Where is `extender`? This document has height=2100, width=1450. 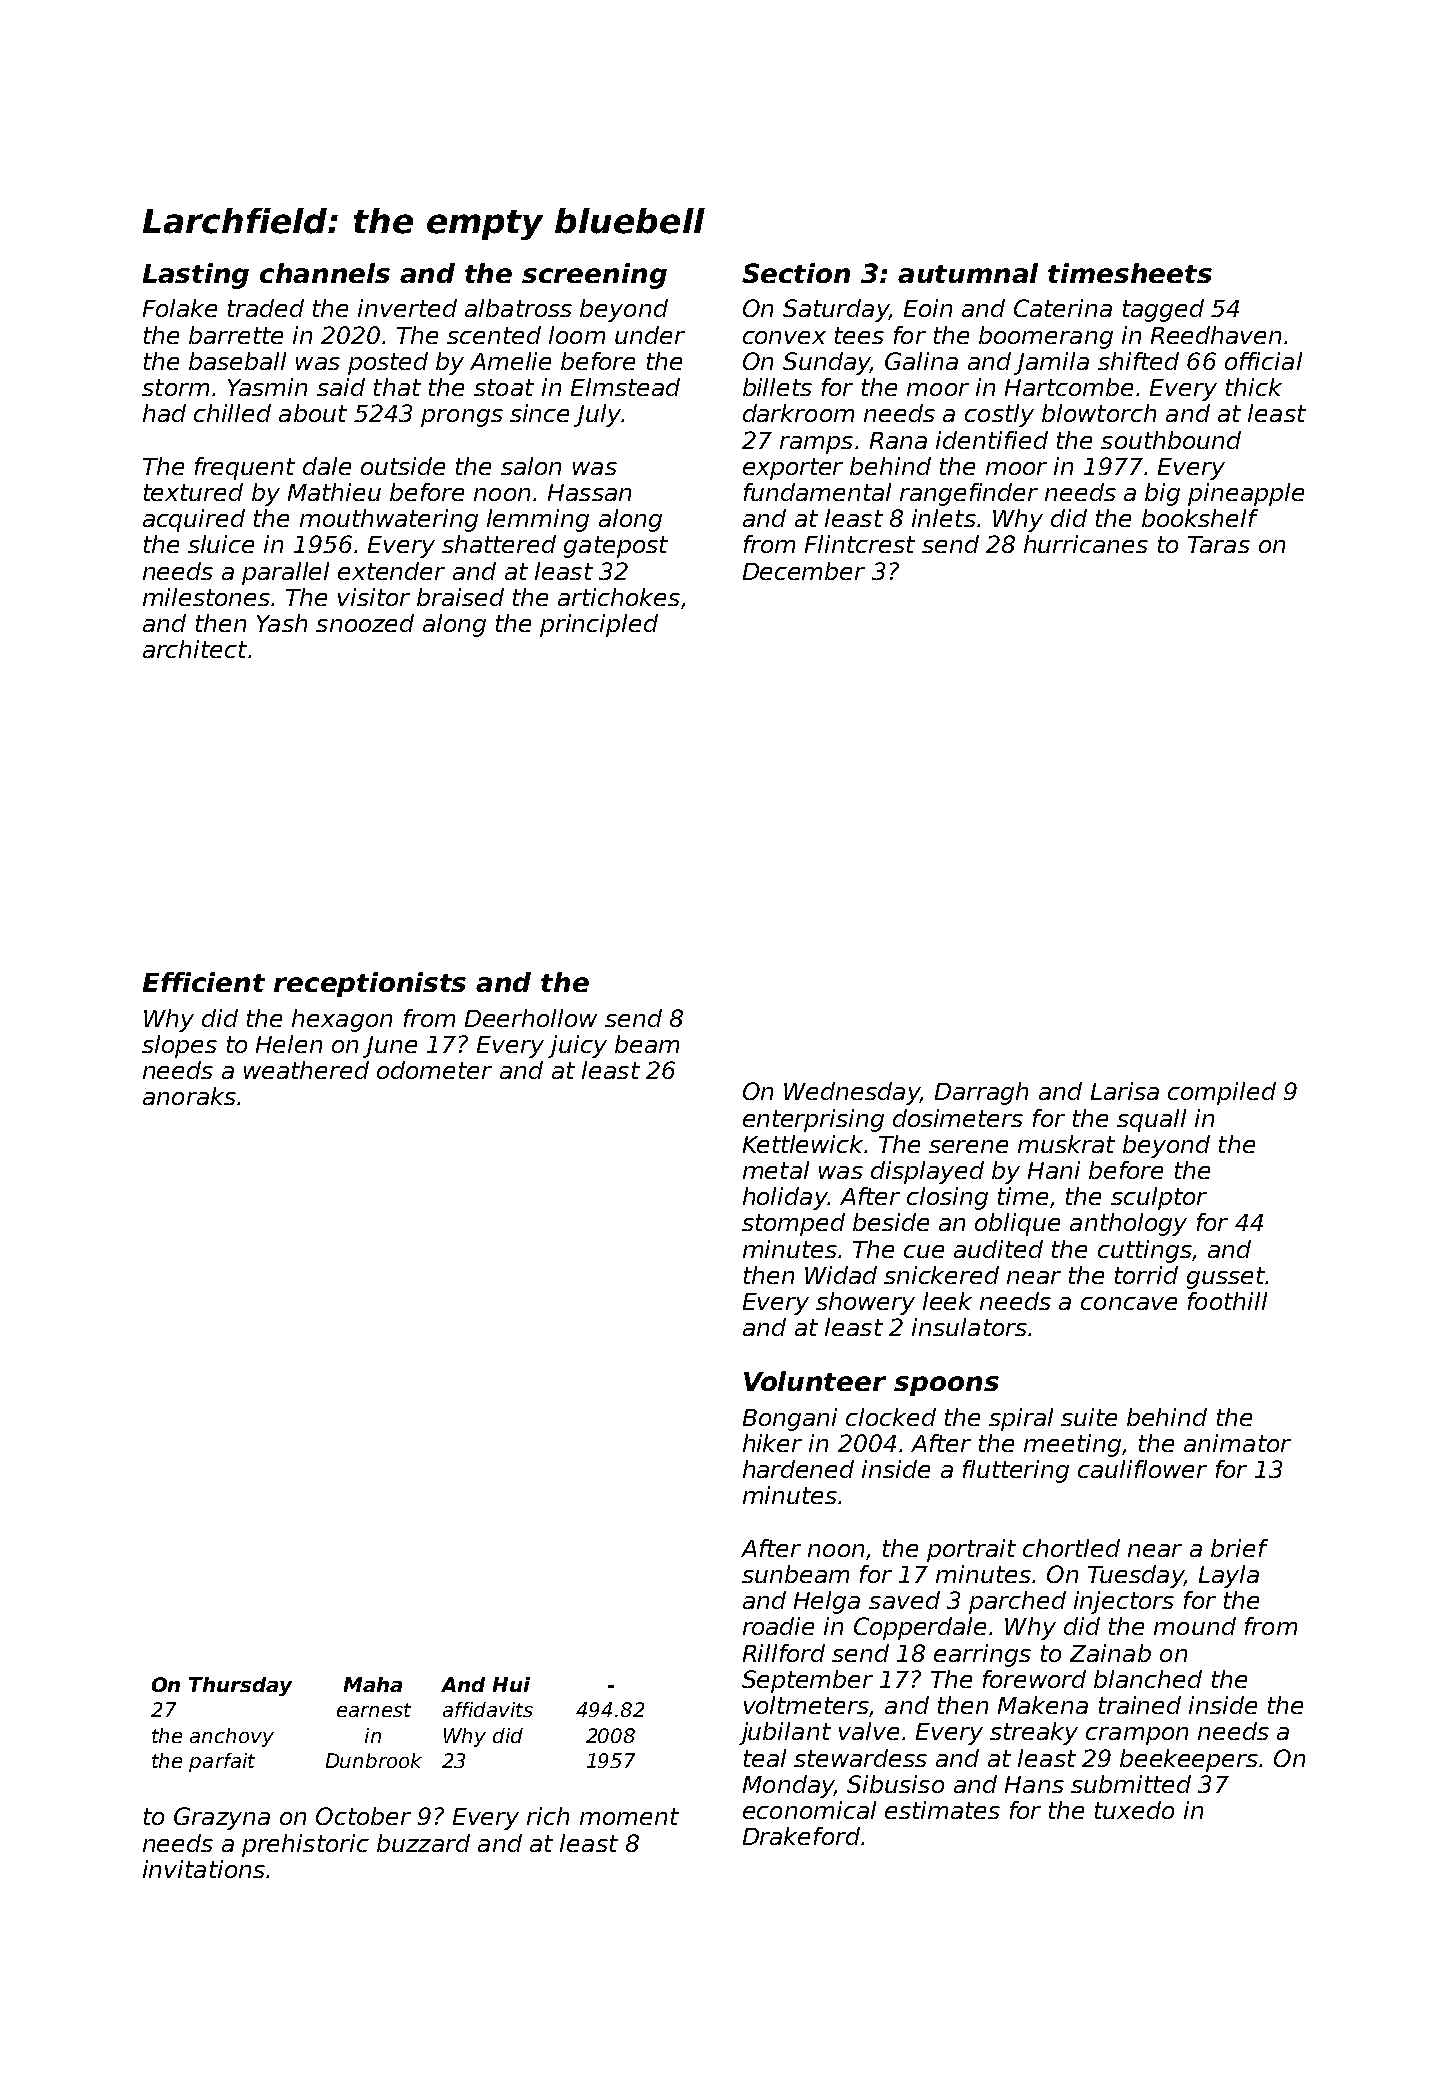
extender is located at coordinates (391, 571).
